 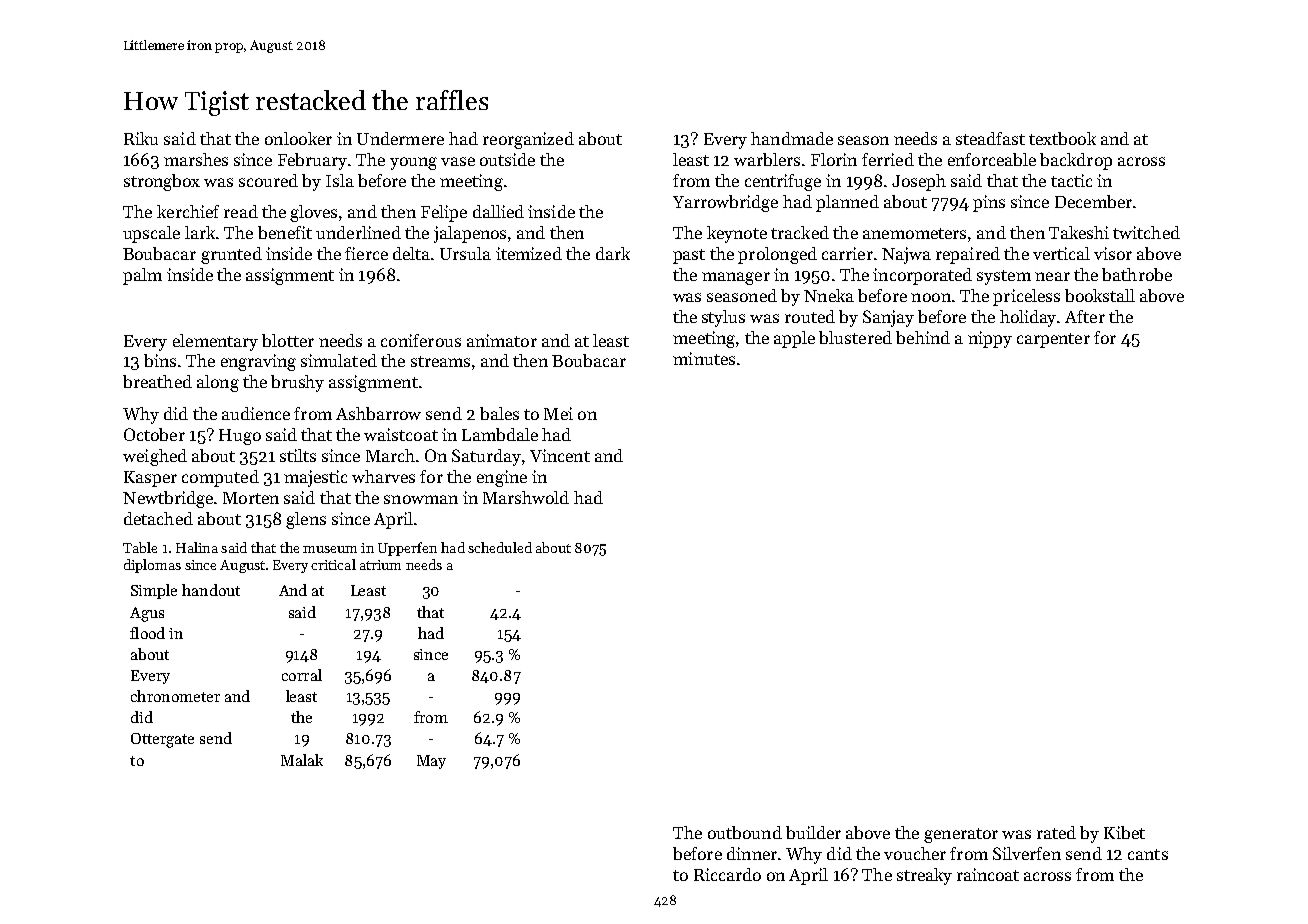 What do you see at coordinates (141, 138) in the screenshot?
I see `Riku` at bounding box center [141, 138].
